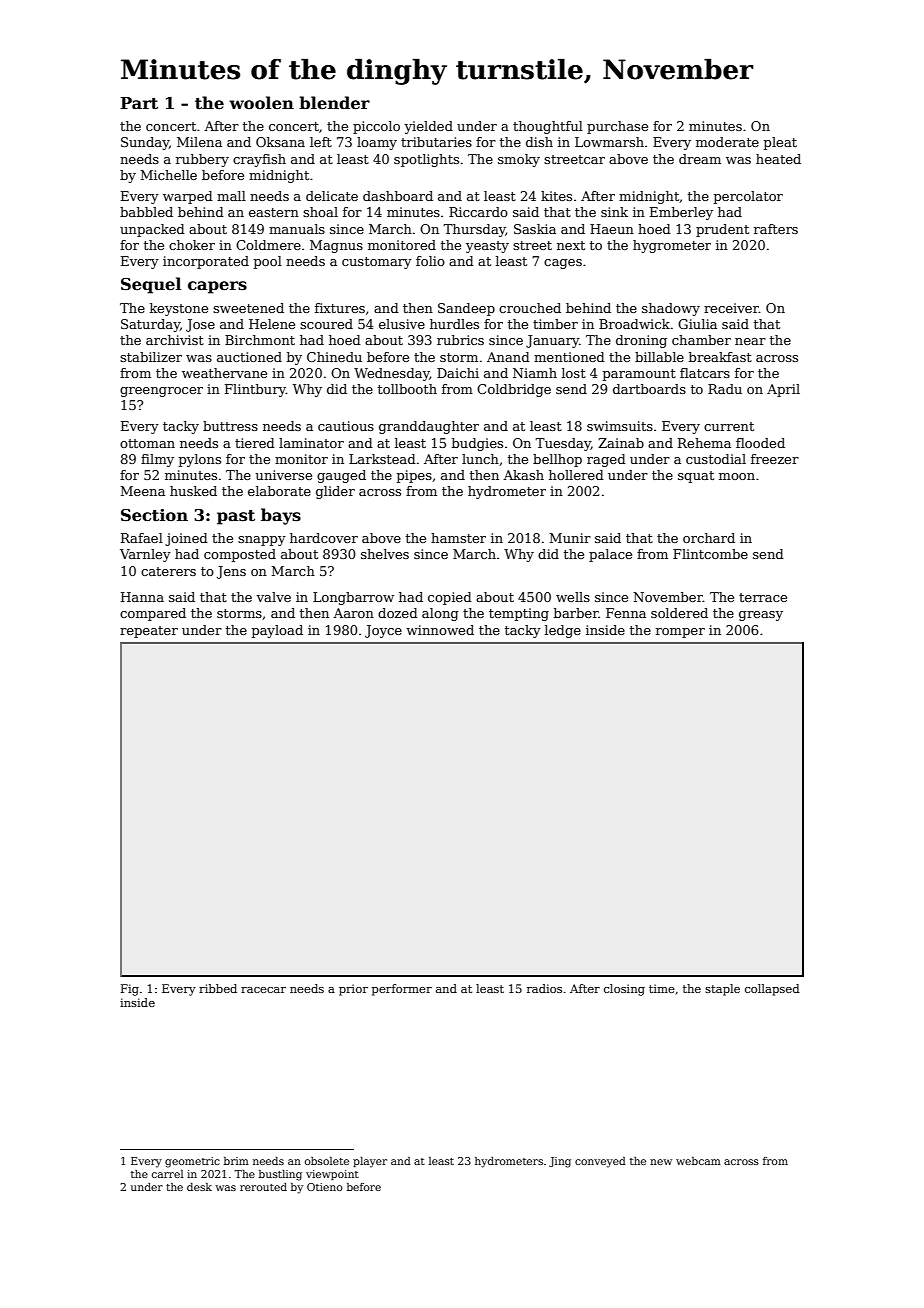  What do you see at coordinates (151, 357) in the image?
I see `stabilizer` at bounding box center [151, 357].
